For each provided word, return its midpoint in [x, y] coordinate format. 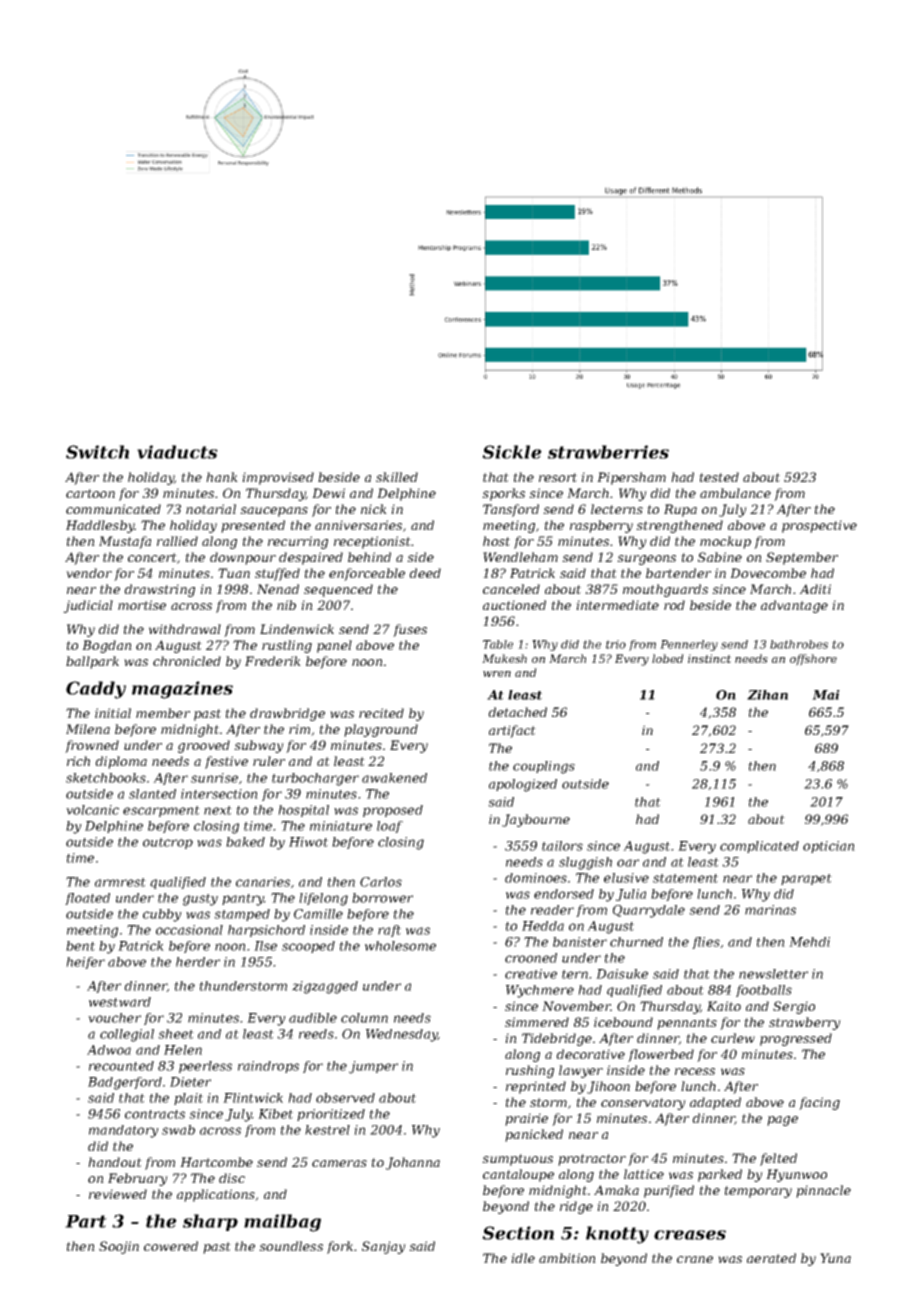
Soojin [119, 1247]
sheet [176, 1034]
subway [259, 746]
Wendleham [520, 557]
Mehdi [809, 942]
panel [334, 646]
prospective [819, 526]
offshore [813, 660]
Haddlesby [100, 526]
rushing [530, 1071]
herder [198, 962]
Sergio [794, 1007]
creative [531, 974]
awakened [394, 778]
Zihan [767, 695]
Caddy [96, 690]
